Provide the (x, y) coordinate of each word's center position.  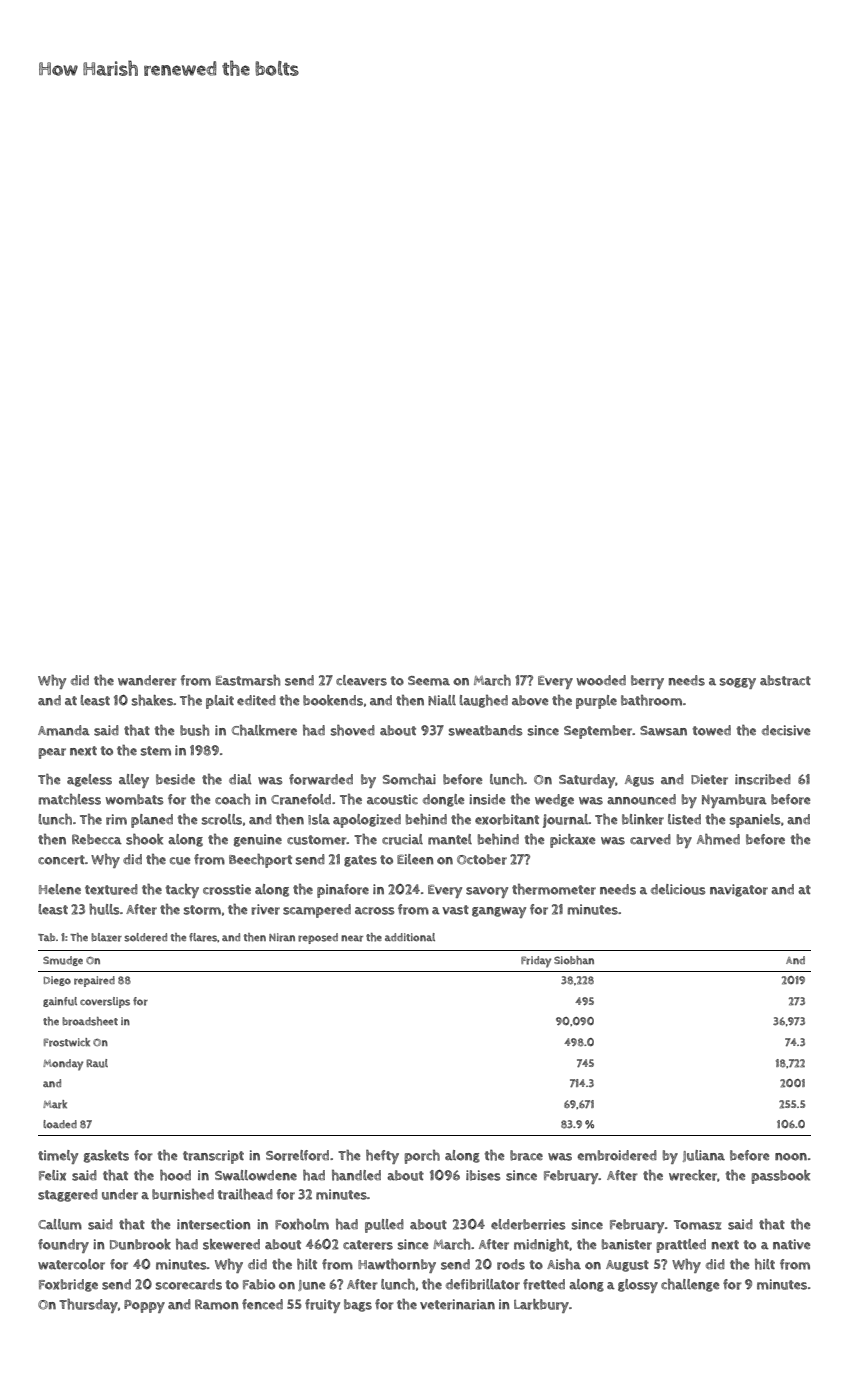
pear (52, 753)
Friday (536, 962)
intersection (214, 1224)
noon (791, 1157)
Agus (639, 781)
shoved (353, 730)
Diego (57, 981)
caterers (368, 1245)
